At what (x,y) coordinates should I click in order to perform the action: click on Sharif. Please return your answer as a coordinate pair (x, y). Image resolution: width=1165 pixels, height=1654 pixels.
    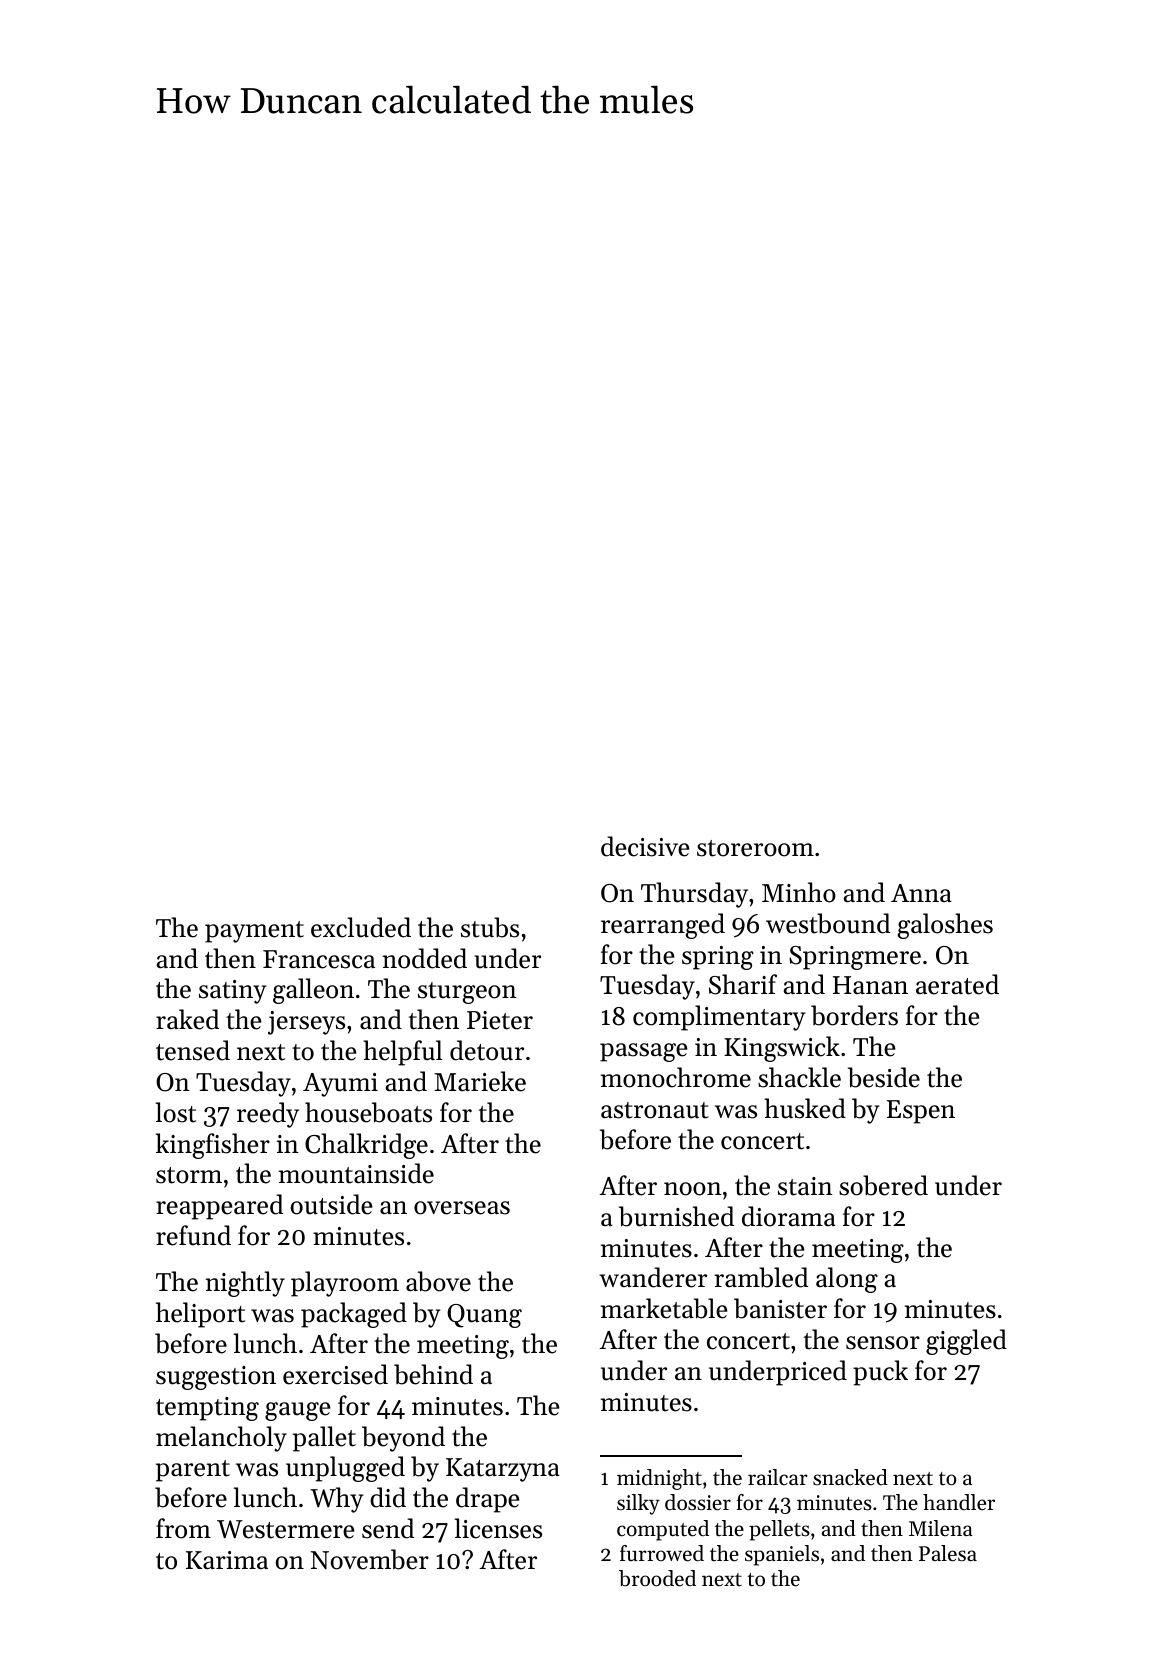
    Looking at the image, I should click on (743, 984).
